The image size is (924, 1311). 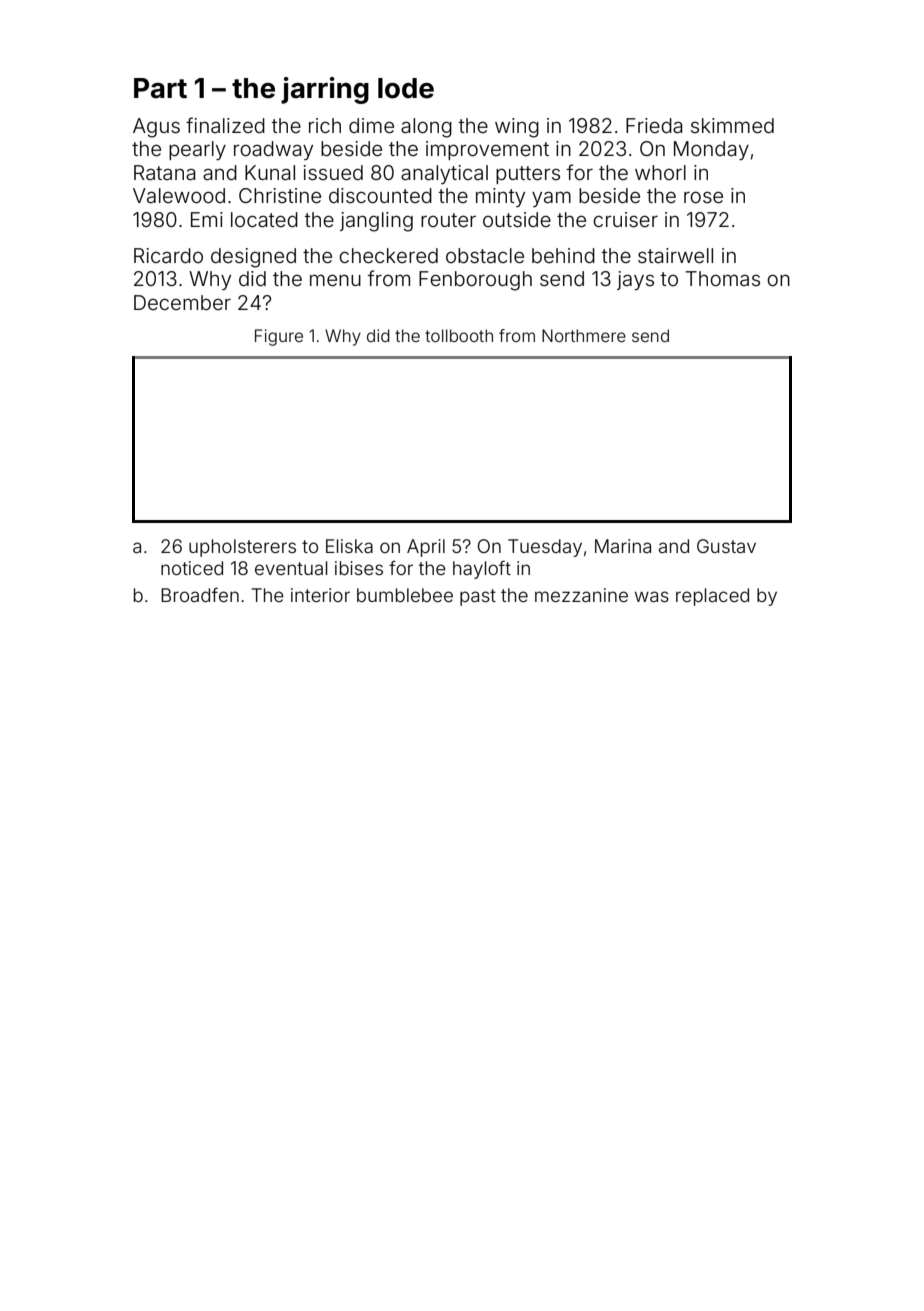 What do you see at coordinates (478, 597) in the screenshot?
I see `past` at bounding box center [478, 597].
